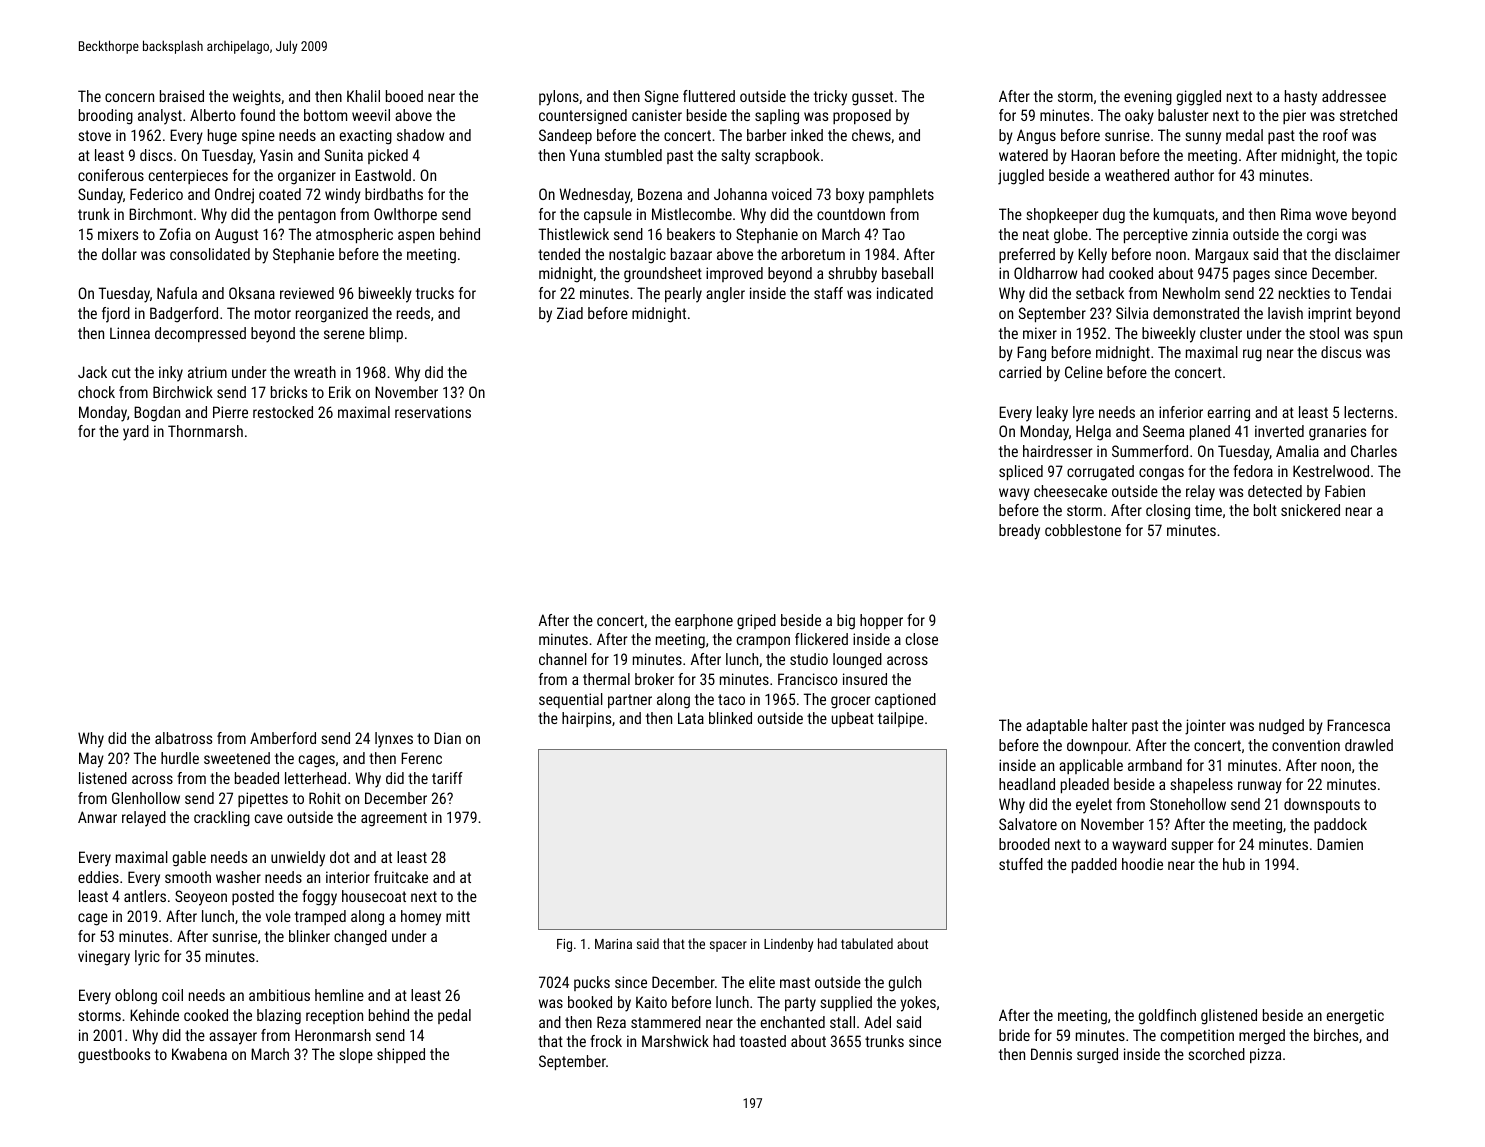 The width and height of the screenshot is (1485, 1147). I want to click on tricky, so click(830, 98).
